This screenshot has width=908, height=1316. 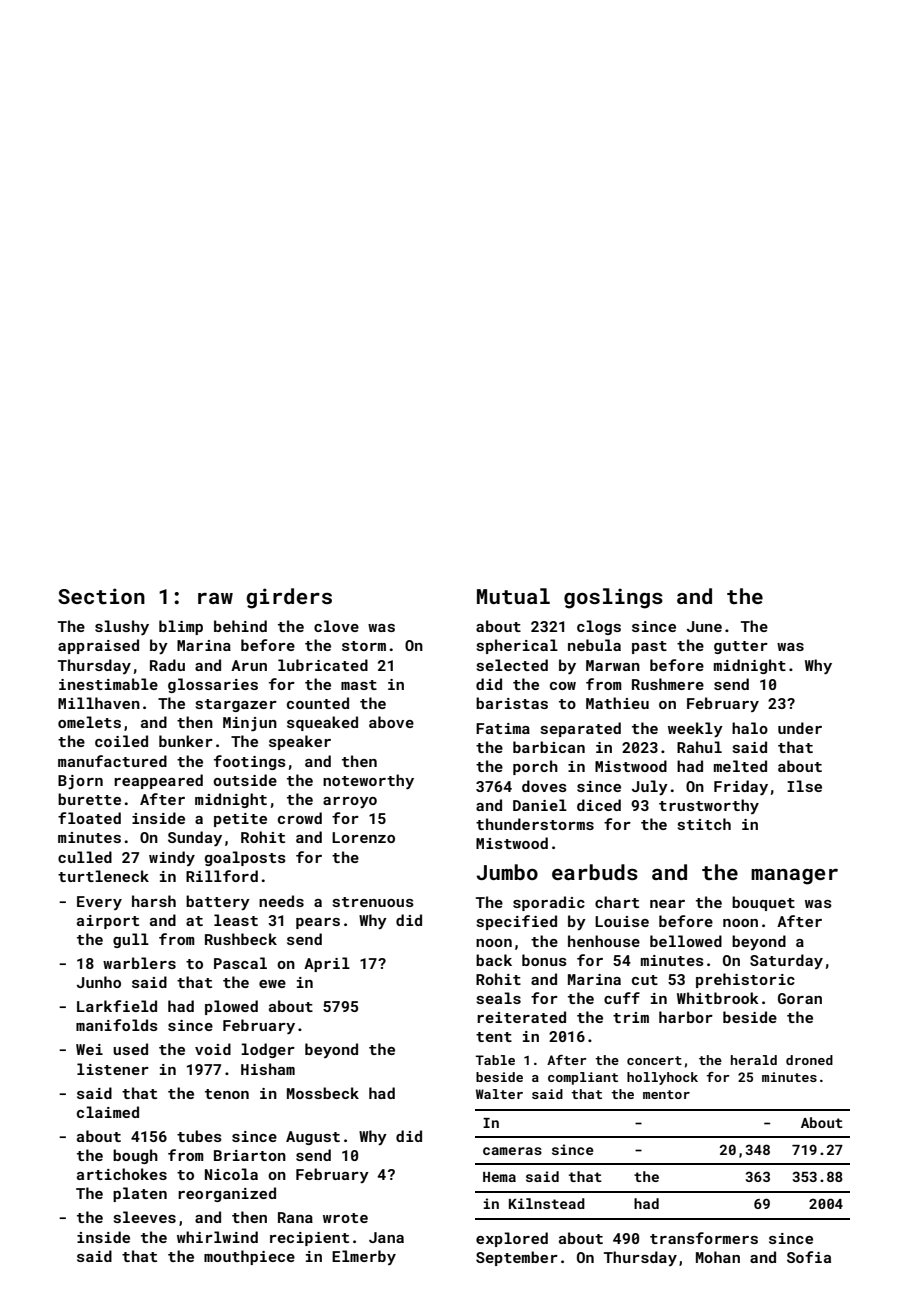 I want to click on goslings, so click(x=613, y=598).
